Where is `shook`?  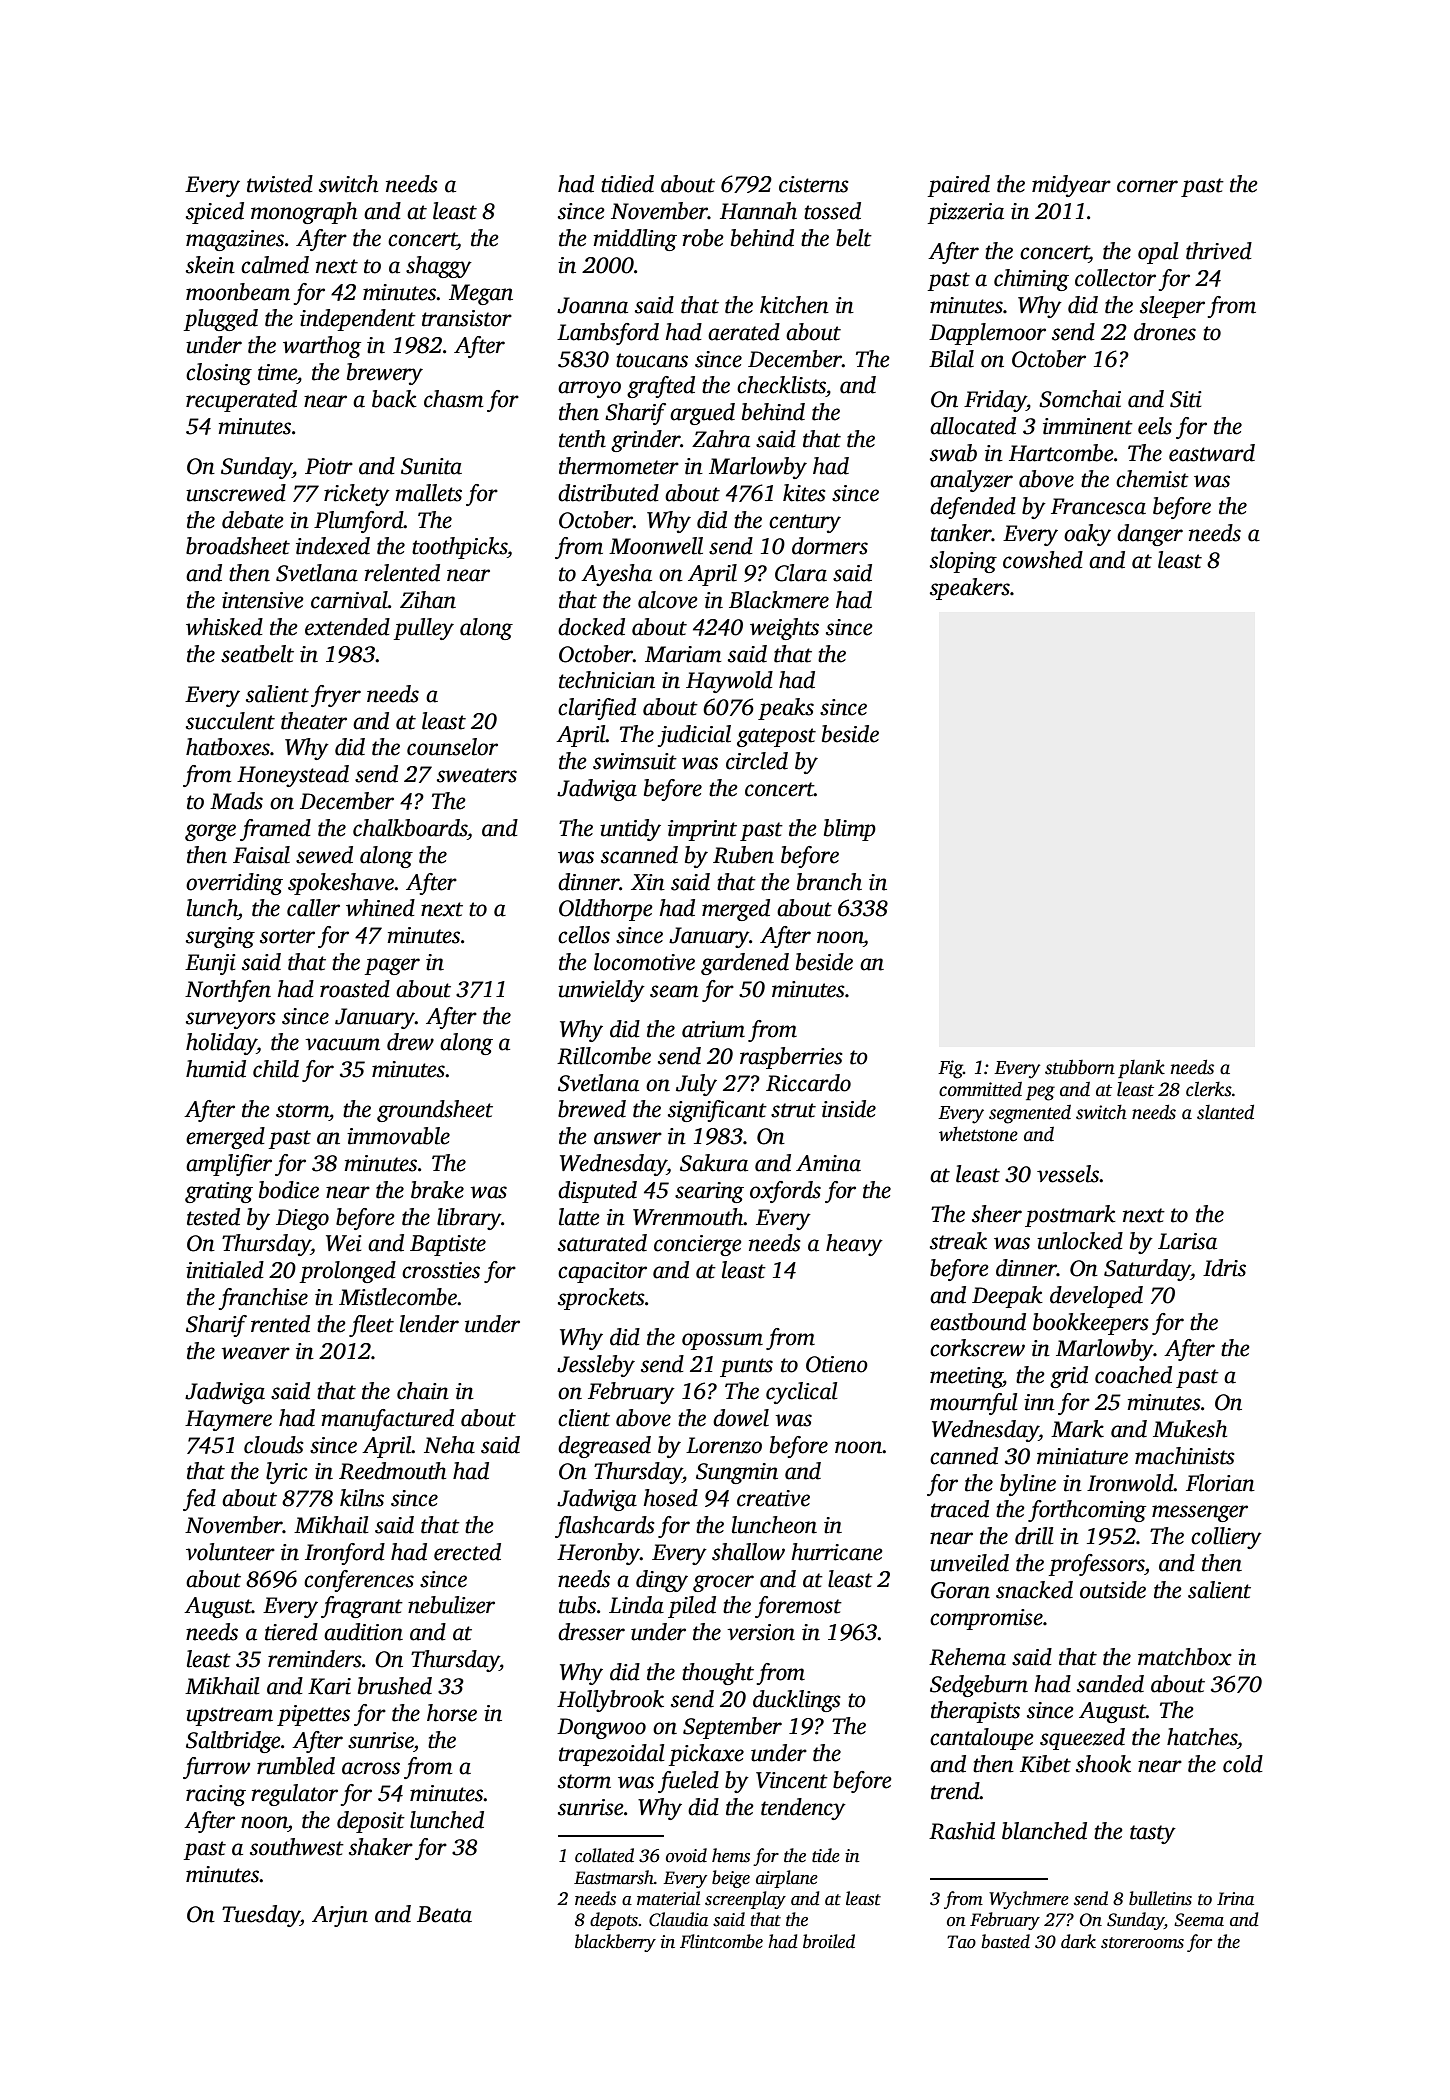 shook is located at coordinates (1103, 1764).
